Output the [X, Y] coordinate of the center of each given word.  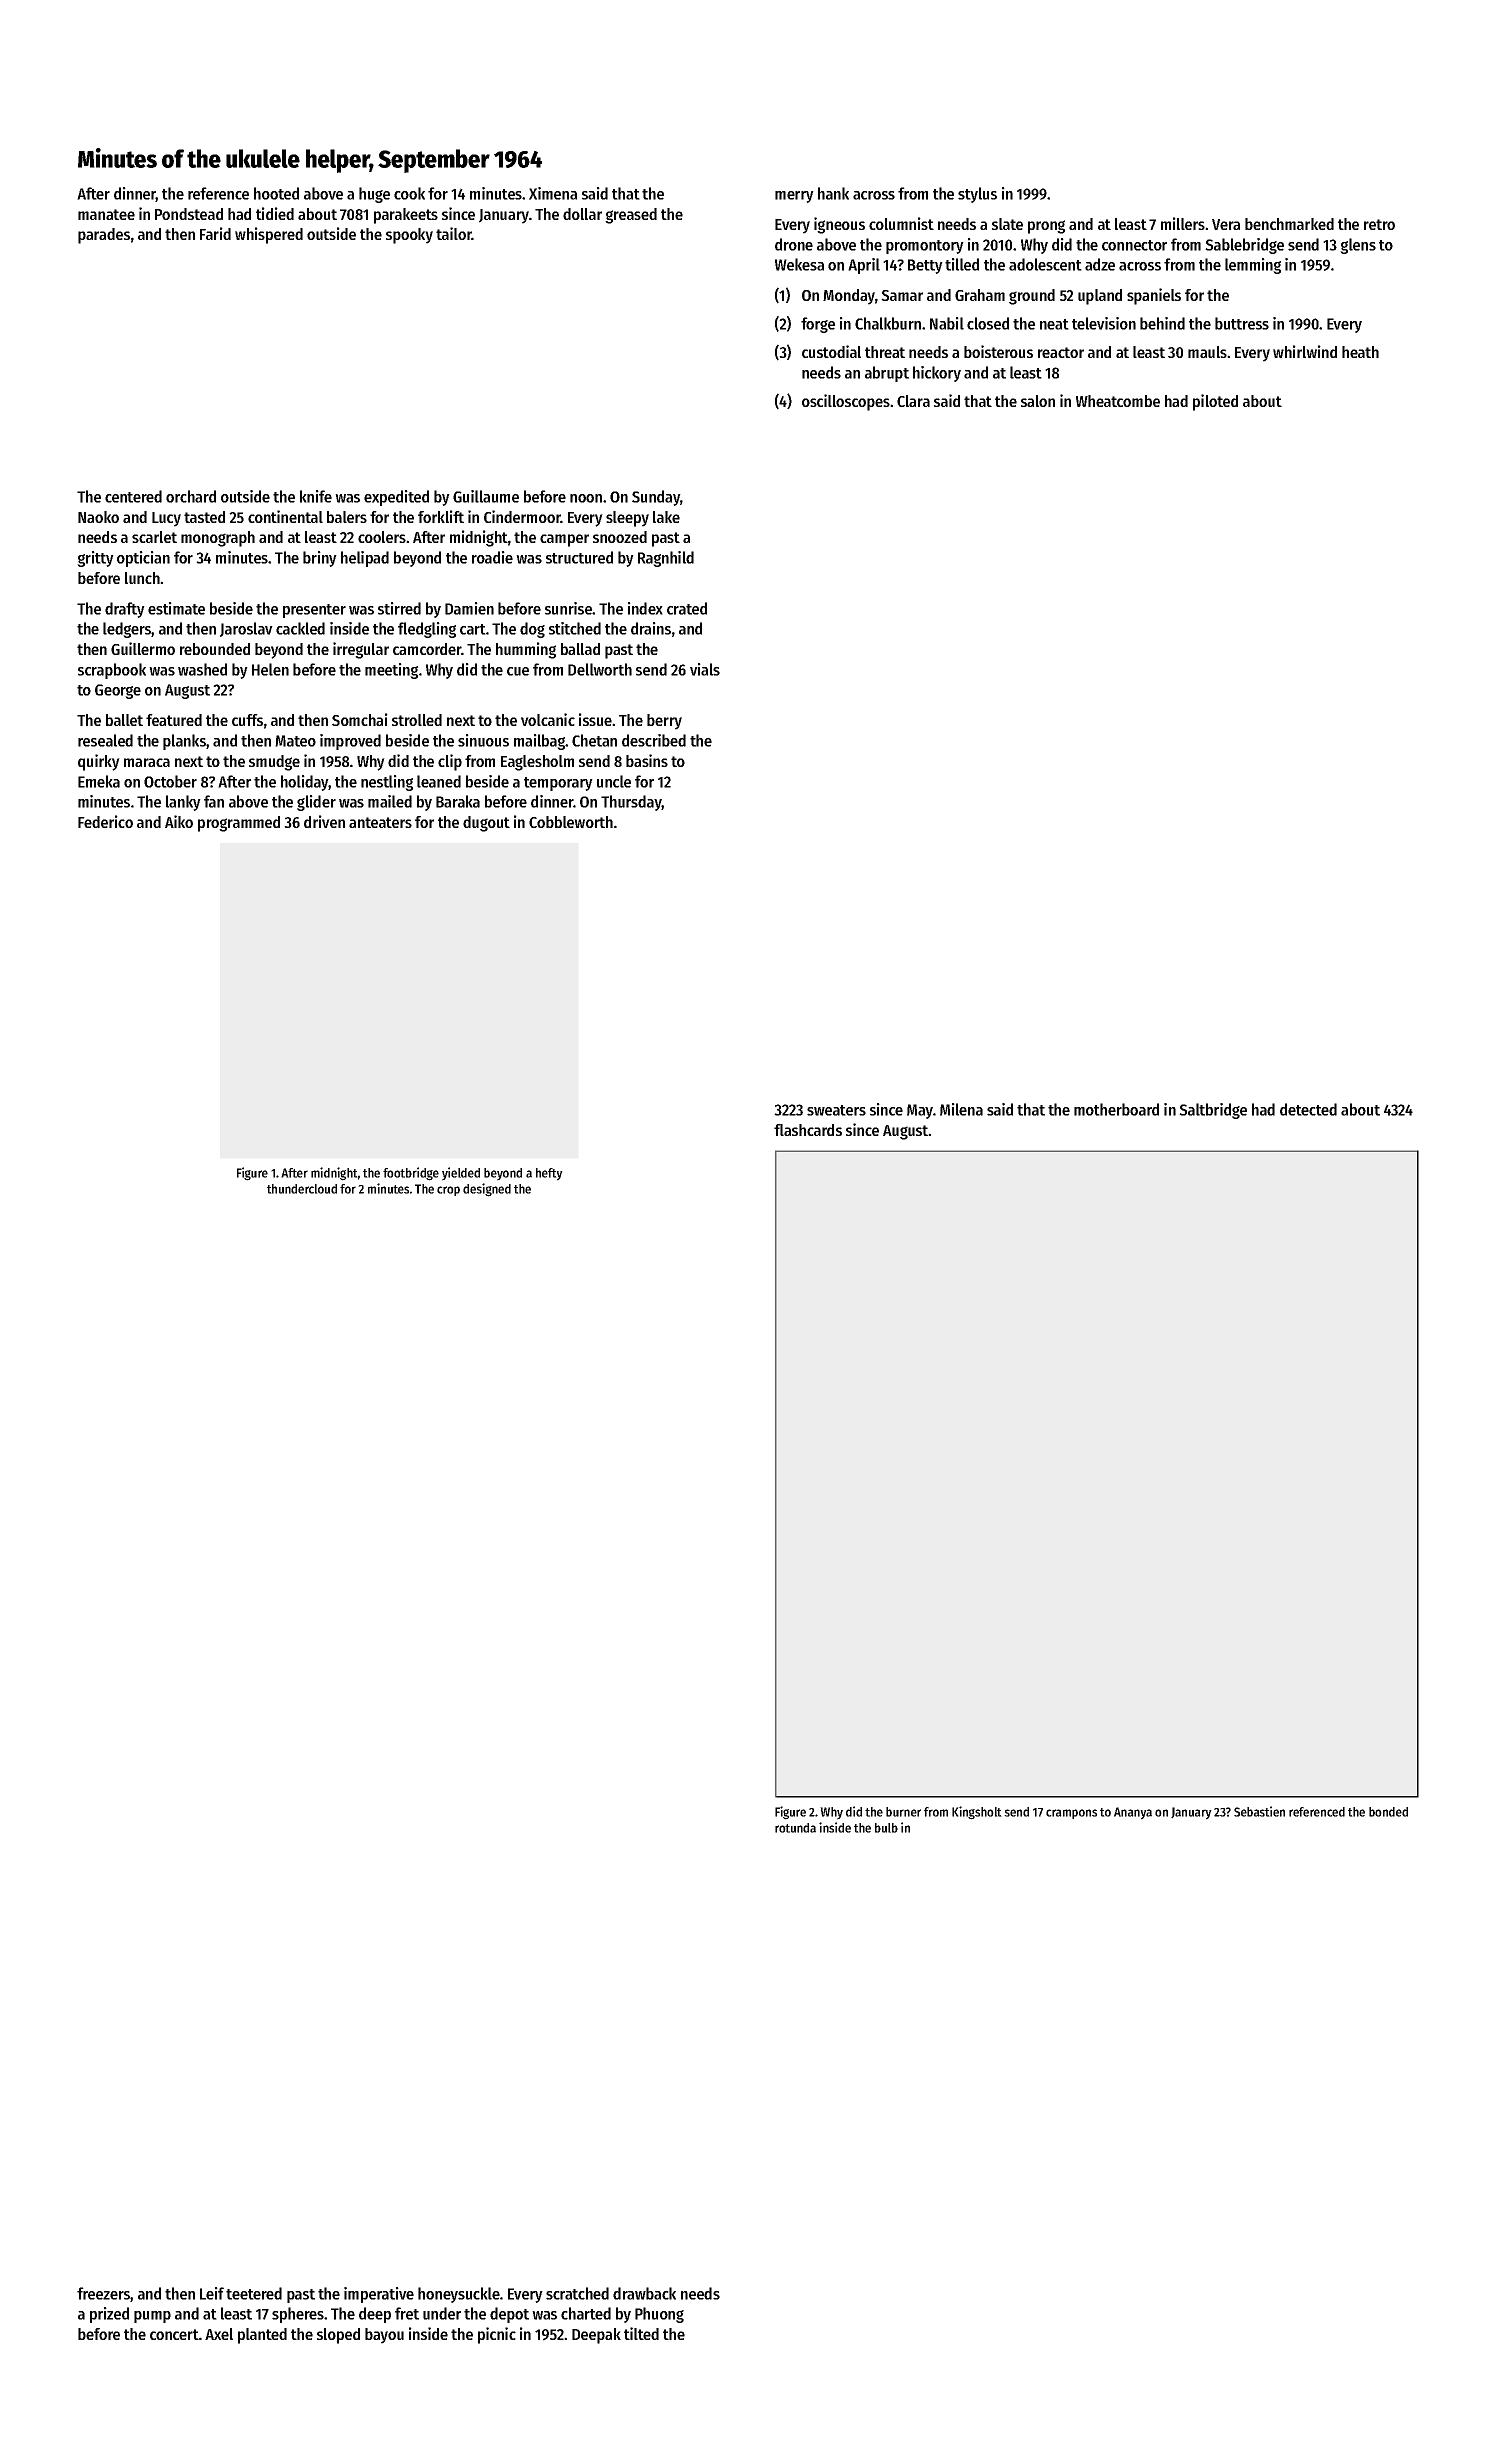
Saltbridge [1213, 1111]
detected [1308, 1109]
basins [647, 760]
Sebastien [1259, 1811]
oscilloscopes [846, 402]
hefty [549, 1174]
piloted [1215, 402]
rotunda [795, 1828]
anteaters [380, 822]
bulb [886, 1828]
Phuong [659, 2315]
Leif [212, 2293]
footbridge [411, 1174]
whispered [269, 235]
